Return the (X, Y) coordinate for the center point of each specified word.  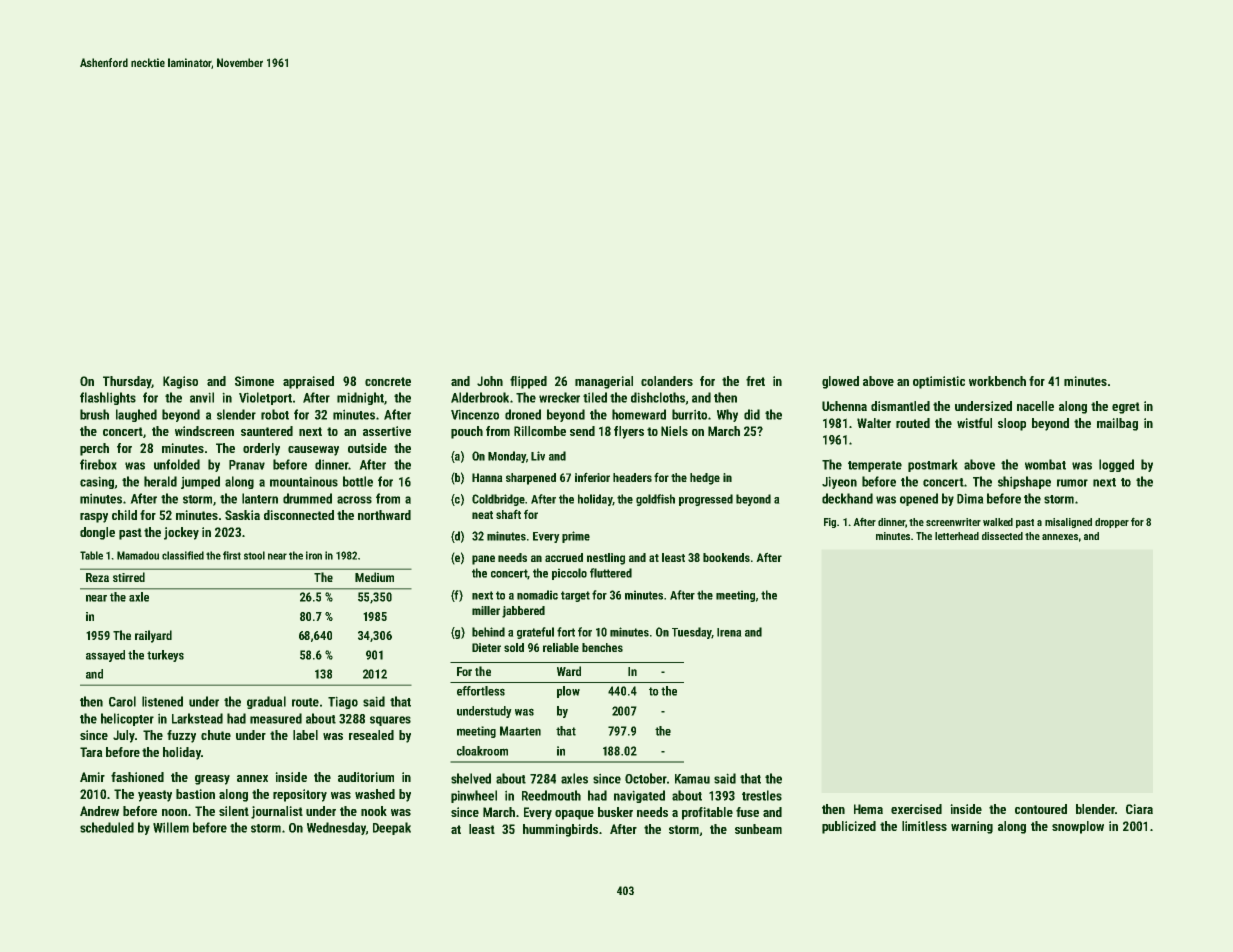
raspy (94, 518)
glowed (840, 382)
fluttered (611, 573)
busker (615, 812)
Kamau (692, 779)
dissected (1002, 536)
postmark (933, 465)
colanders (667, 381)
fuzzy (181, 736)
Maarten (520, 731)
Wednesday (336, 828)
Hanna (487, 477)
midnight (360, 398)
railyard (153, 636)
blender (1095, 809)
